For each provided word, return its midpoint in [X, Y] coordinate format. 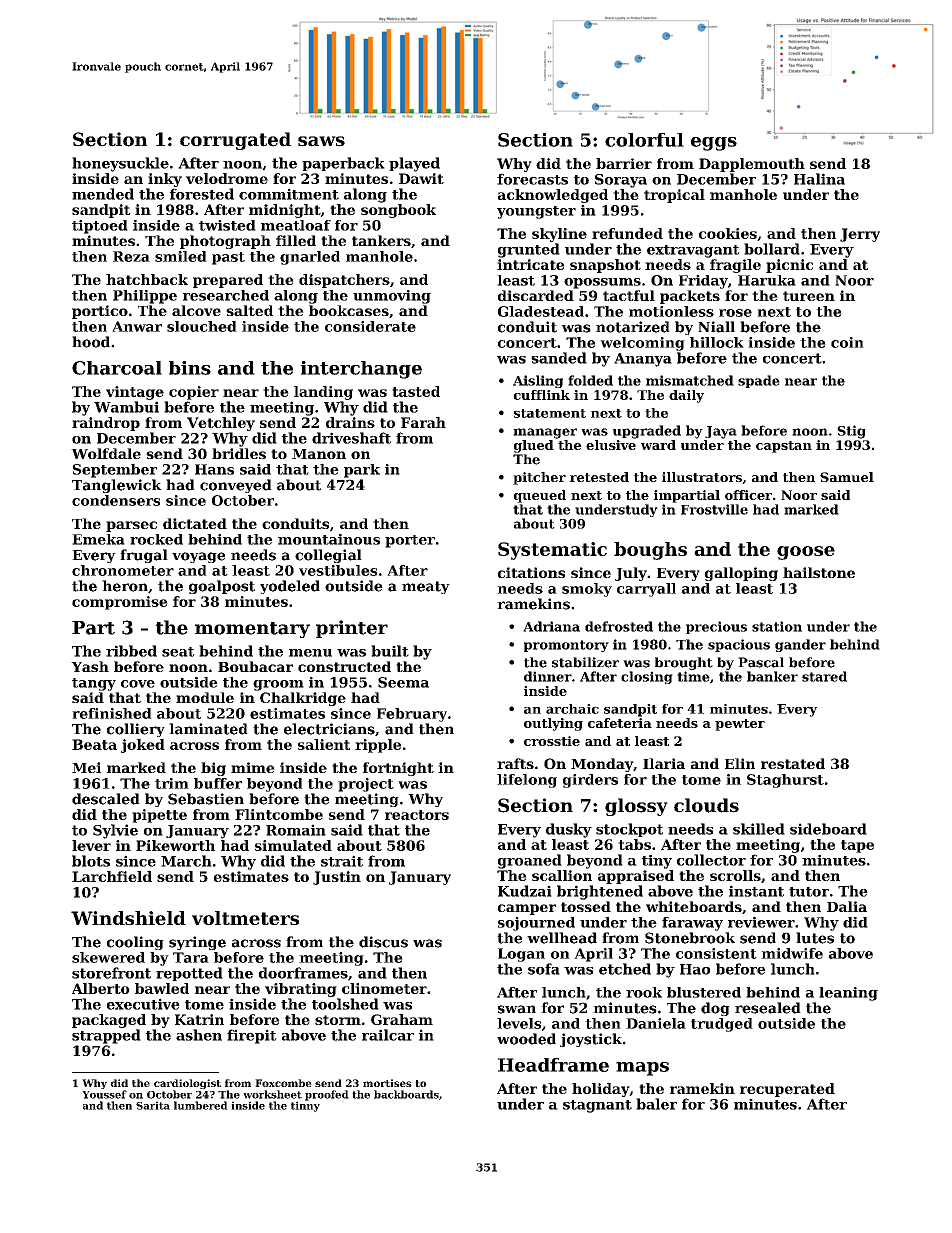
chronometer [123, 570]
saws [321, 141]
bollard [772, 249]
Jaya [721, 432]
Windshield [128, 918]
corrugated [235, 141]
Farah [423, 422]
